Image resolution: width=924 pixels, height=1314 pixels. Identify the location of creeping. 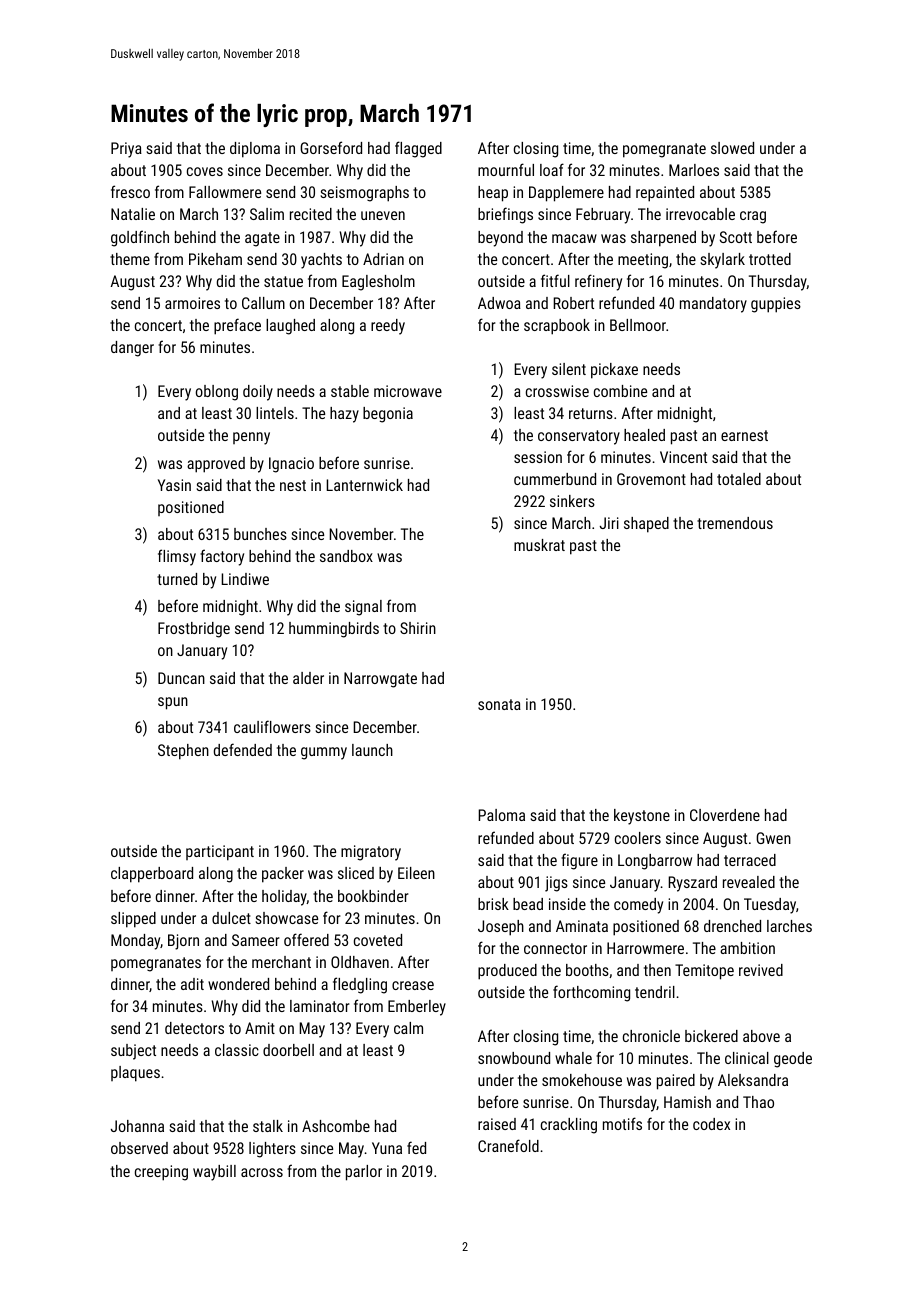
(161, 1173).
